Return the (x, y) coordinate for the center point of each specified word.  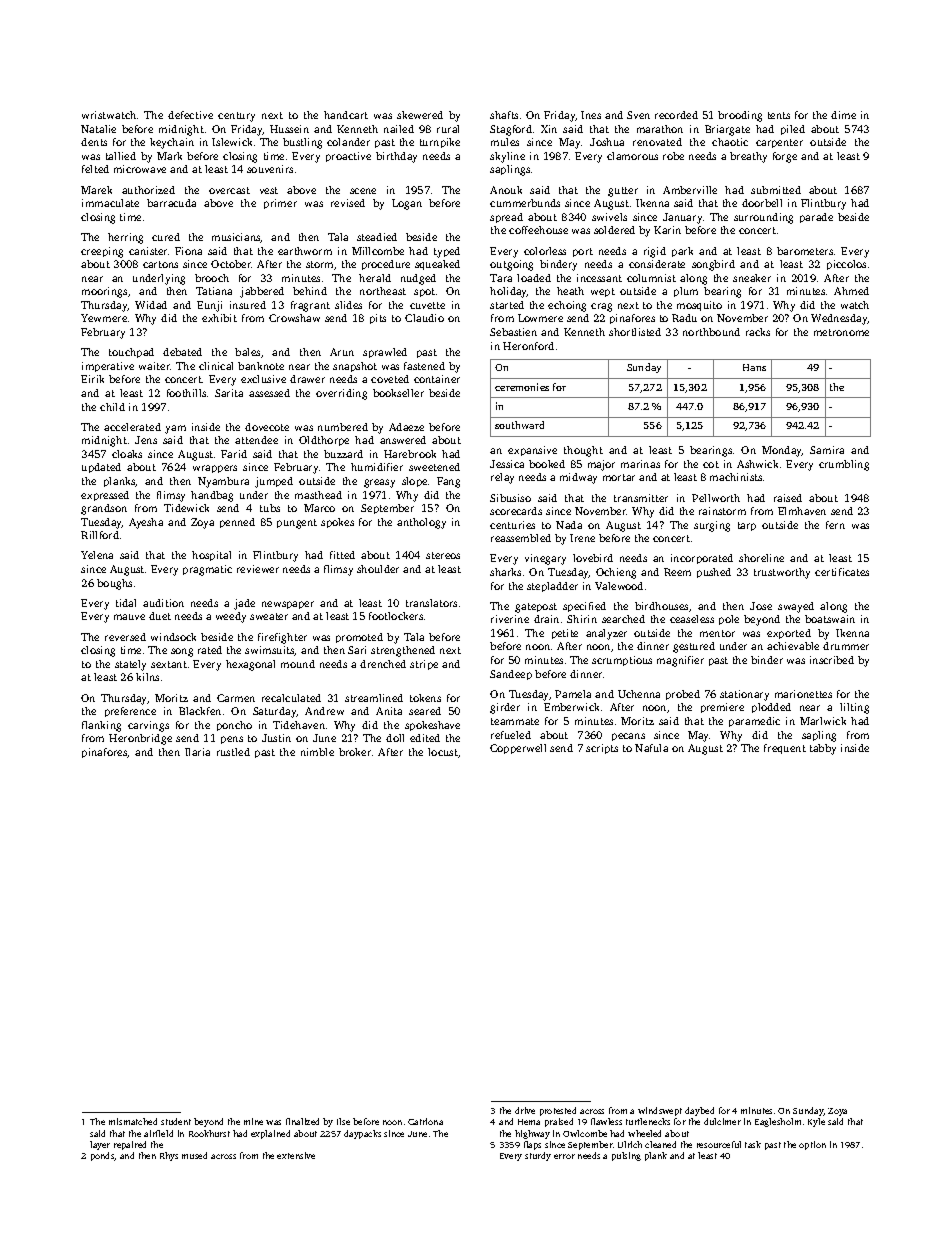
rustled (233, 752)
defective (190, 115)
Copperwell (518, 749)
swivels (609, 217)
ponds (103, 1156)
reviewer (258, 569)
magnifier (680, 661)
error (564, 1156)
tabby (823, 749)
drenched (383, 664)
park (682, 252)
